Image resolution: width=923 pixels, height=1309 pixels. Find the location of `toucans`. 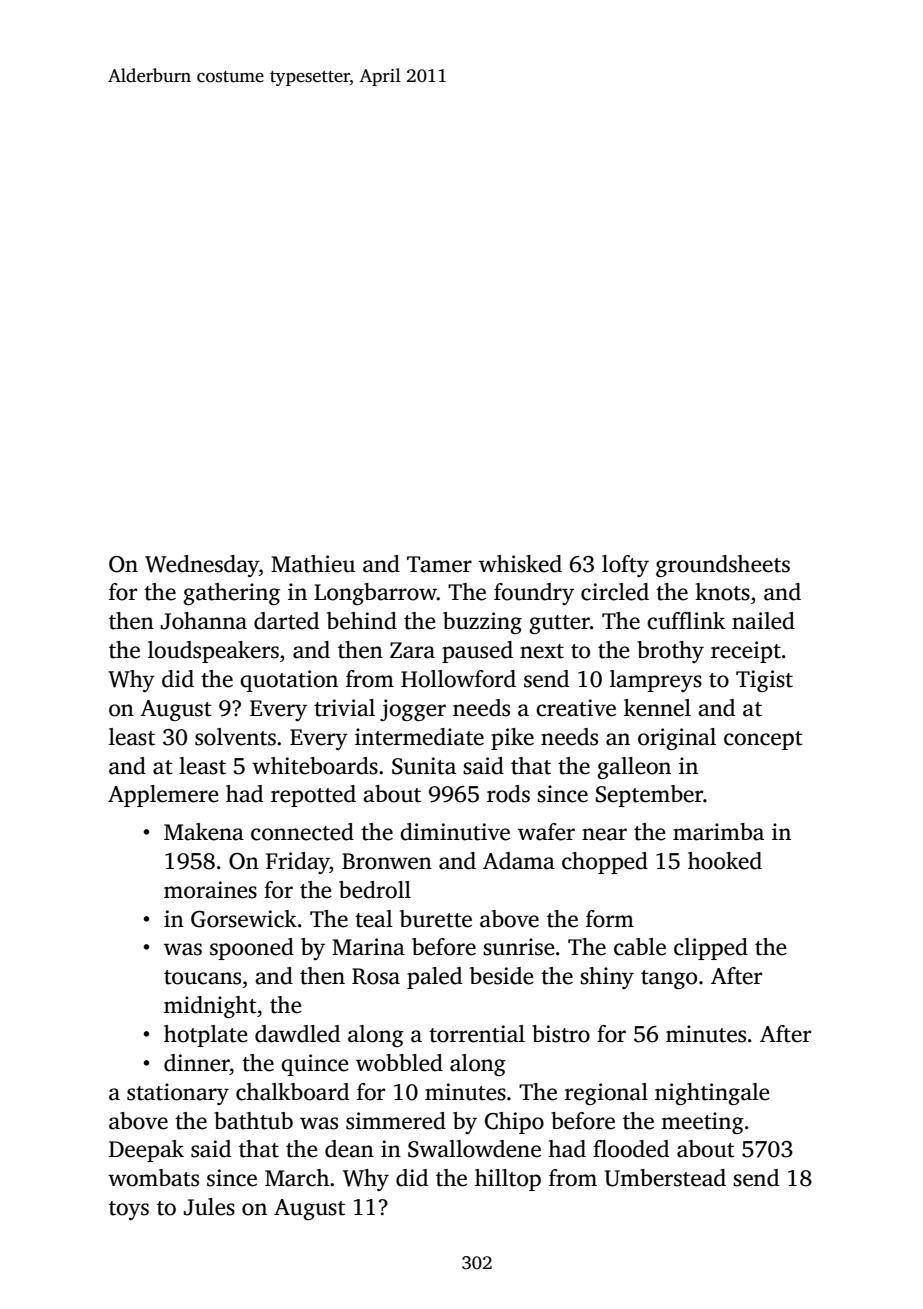

toucans is located at coordinates (202, 977).
